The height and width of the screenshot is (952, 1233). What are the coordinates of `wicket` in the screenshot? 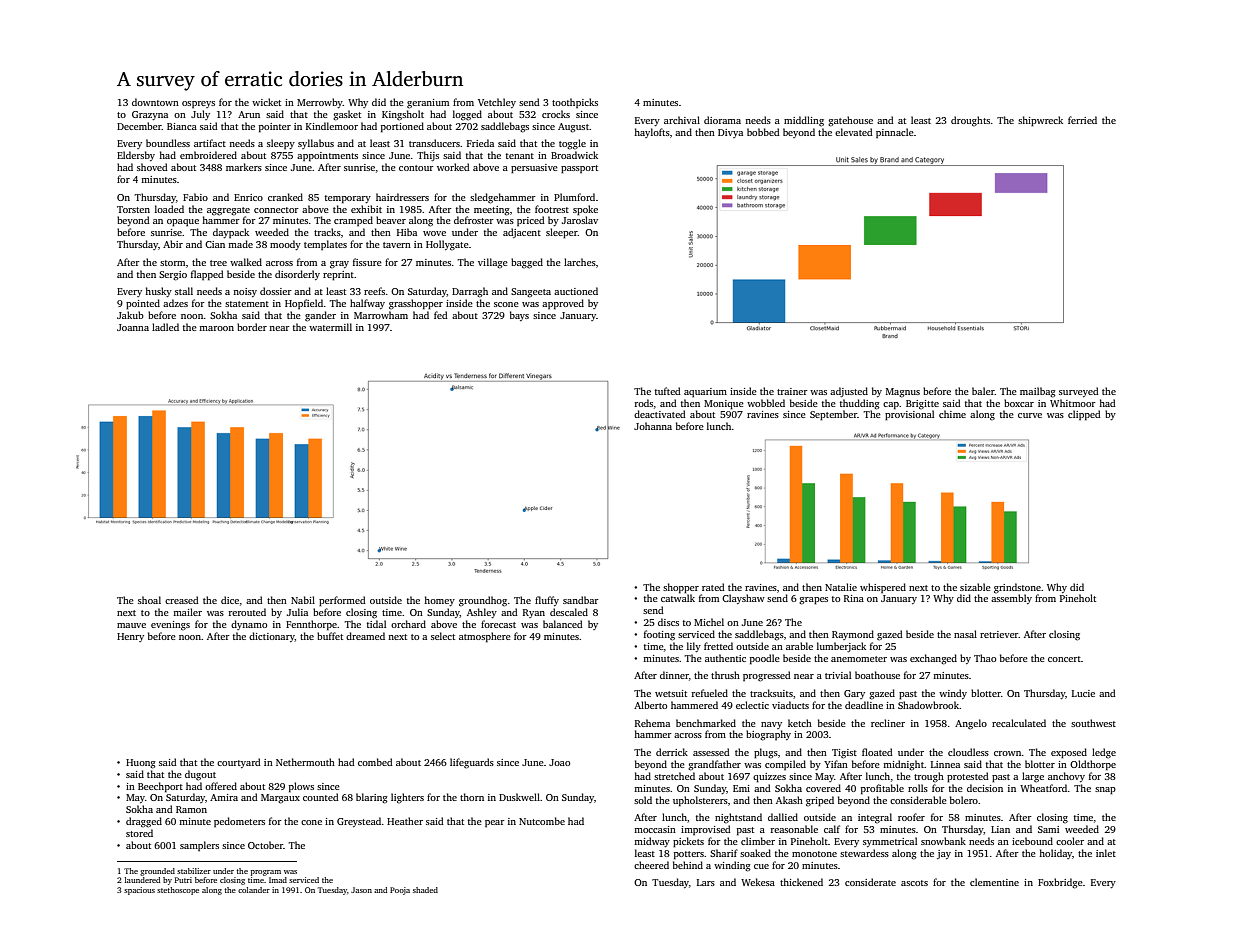 It's located at (266, 102).
